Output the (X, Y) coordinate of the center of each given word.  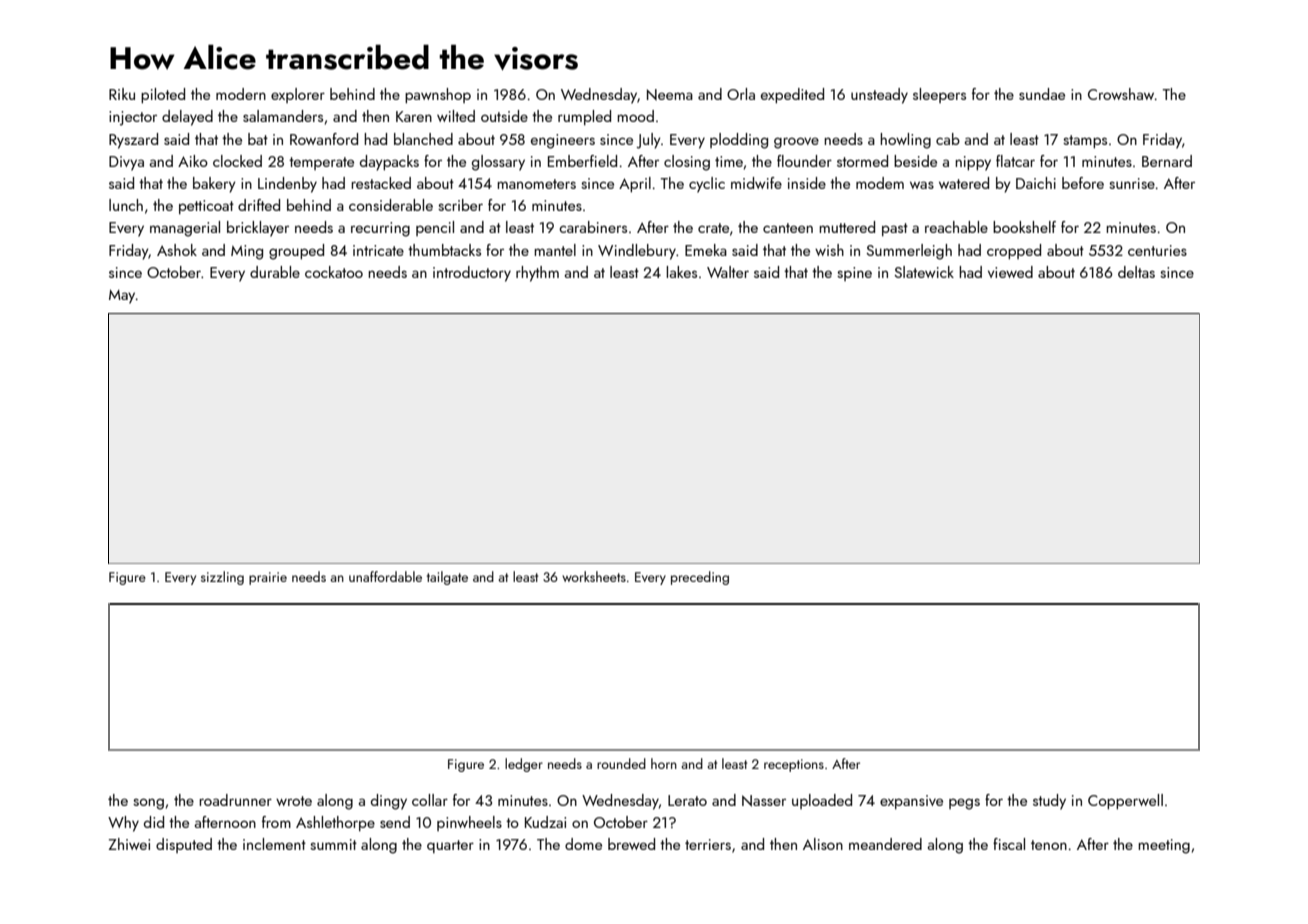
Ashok (177, 250)
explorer (298, 95)
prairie (268, 578)
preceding (700, 578)
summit (333, 844)
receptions (794, 765)
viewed (1010, 272)
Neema (670, 95)
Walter (728, 272)
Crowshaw (1121, 94)
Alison (823, 844)
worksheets (594, 576)
